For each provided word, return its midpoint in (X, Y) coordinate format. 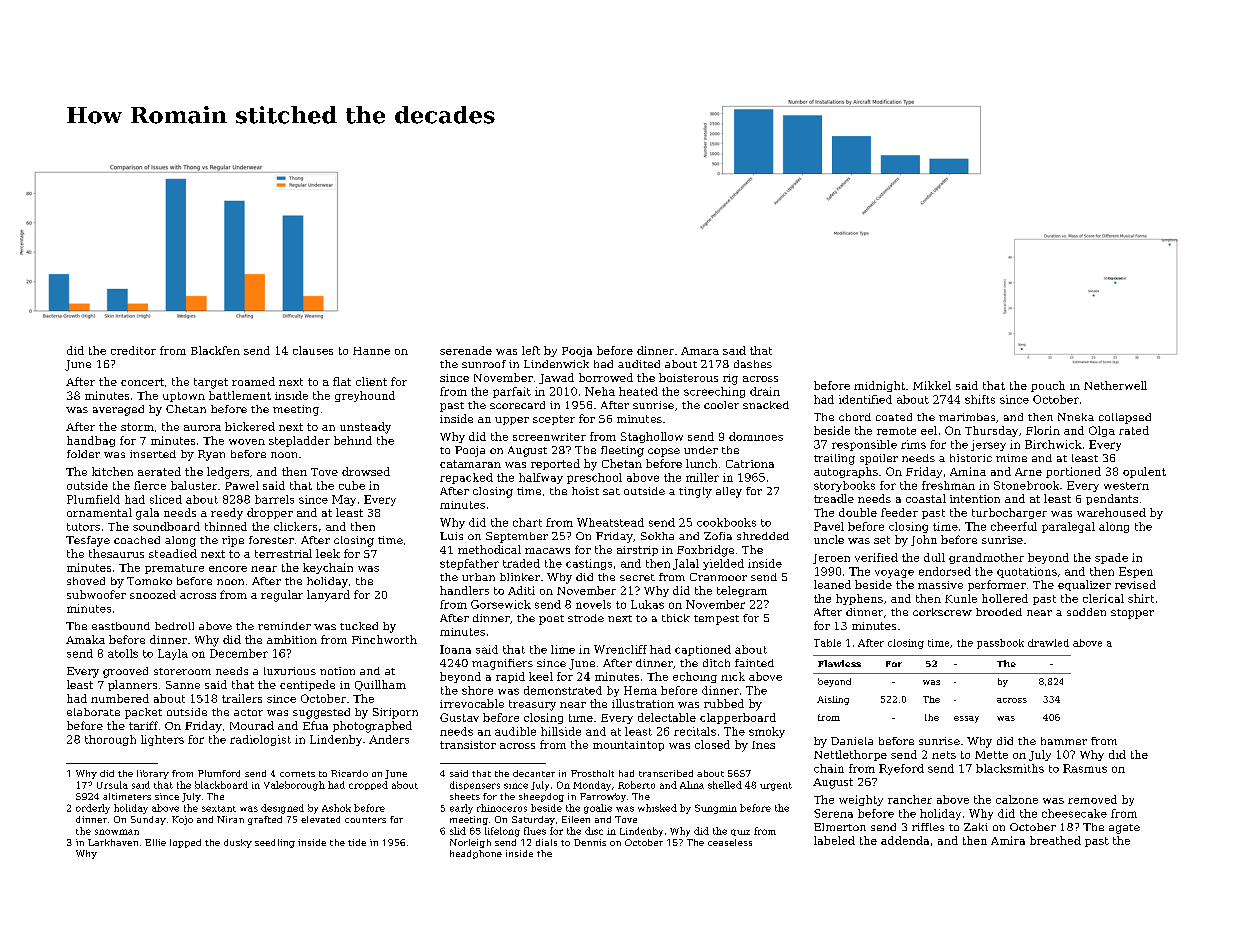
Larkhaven (113, 842)
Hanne (371, 351)
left (531, 350)
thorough (110, 740)
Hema (640, 690)
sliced (166, 499)
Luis (451, 536)
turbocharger (1009, 513)
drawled (1048, 643)
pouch (1048, 386)
